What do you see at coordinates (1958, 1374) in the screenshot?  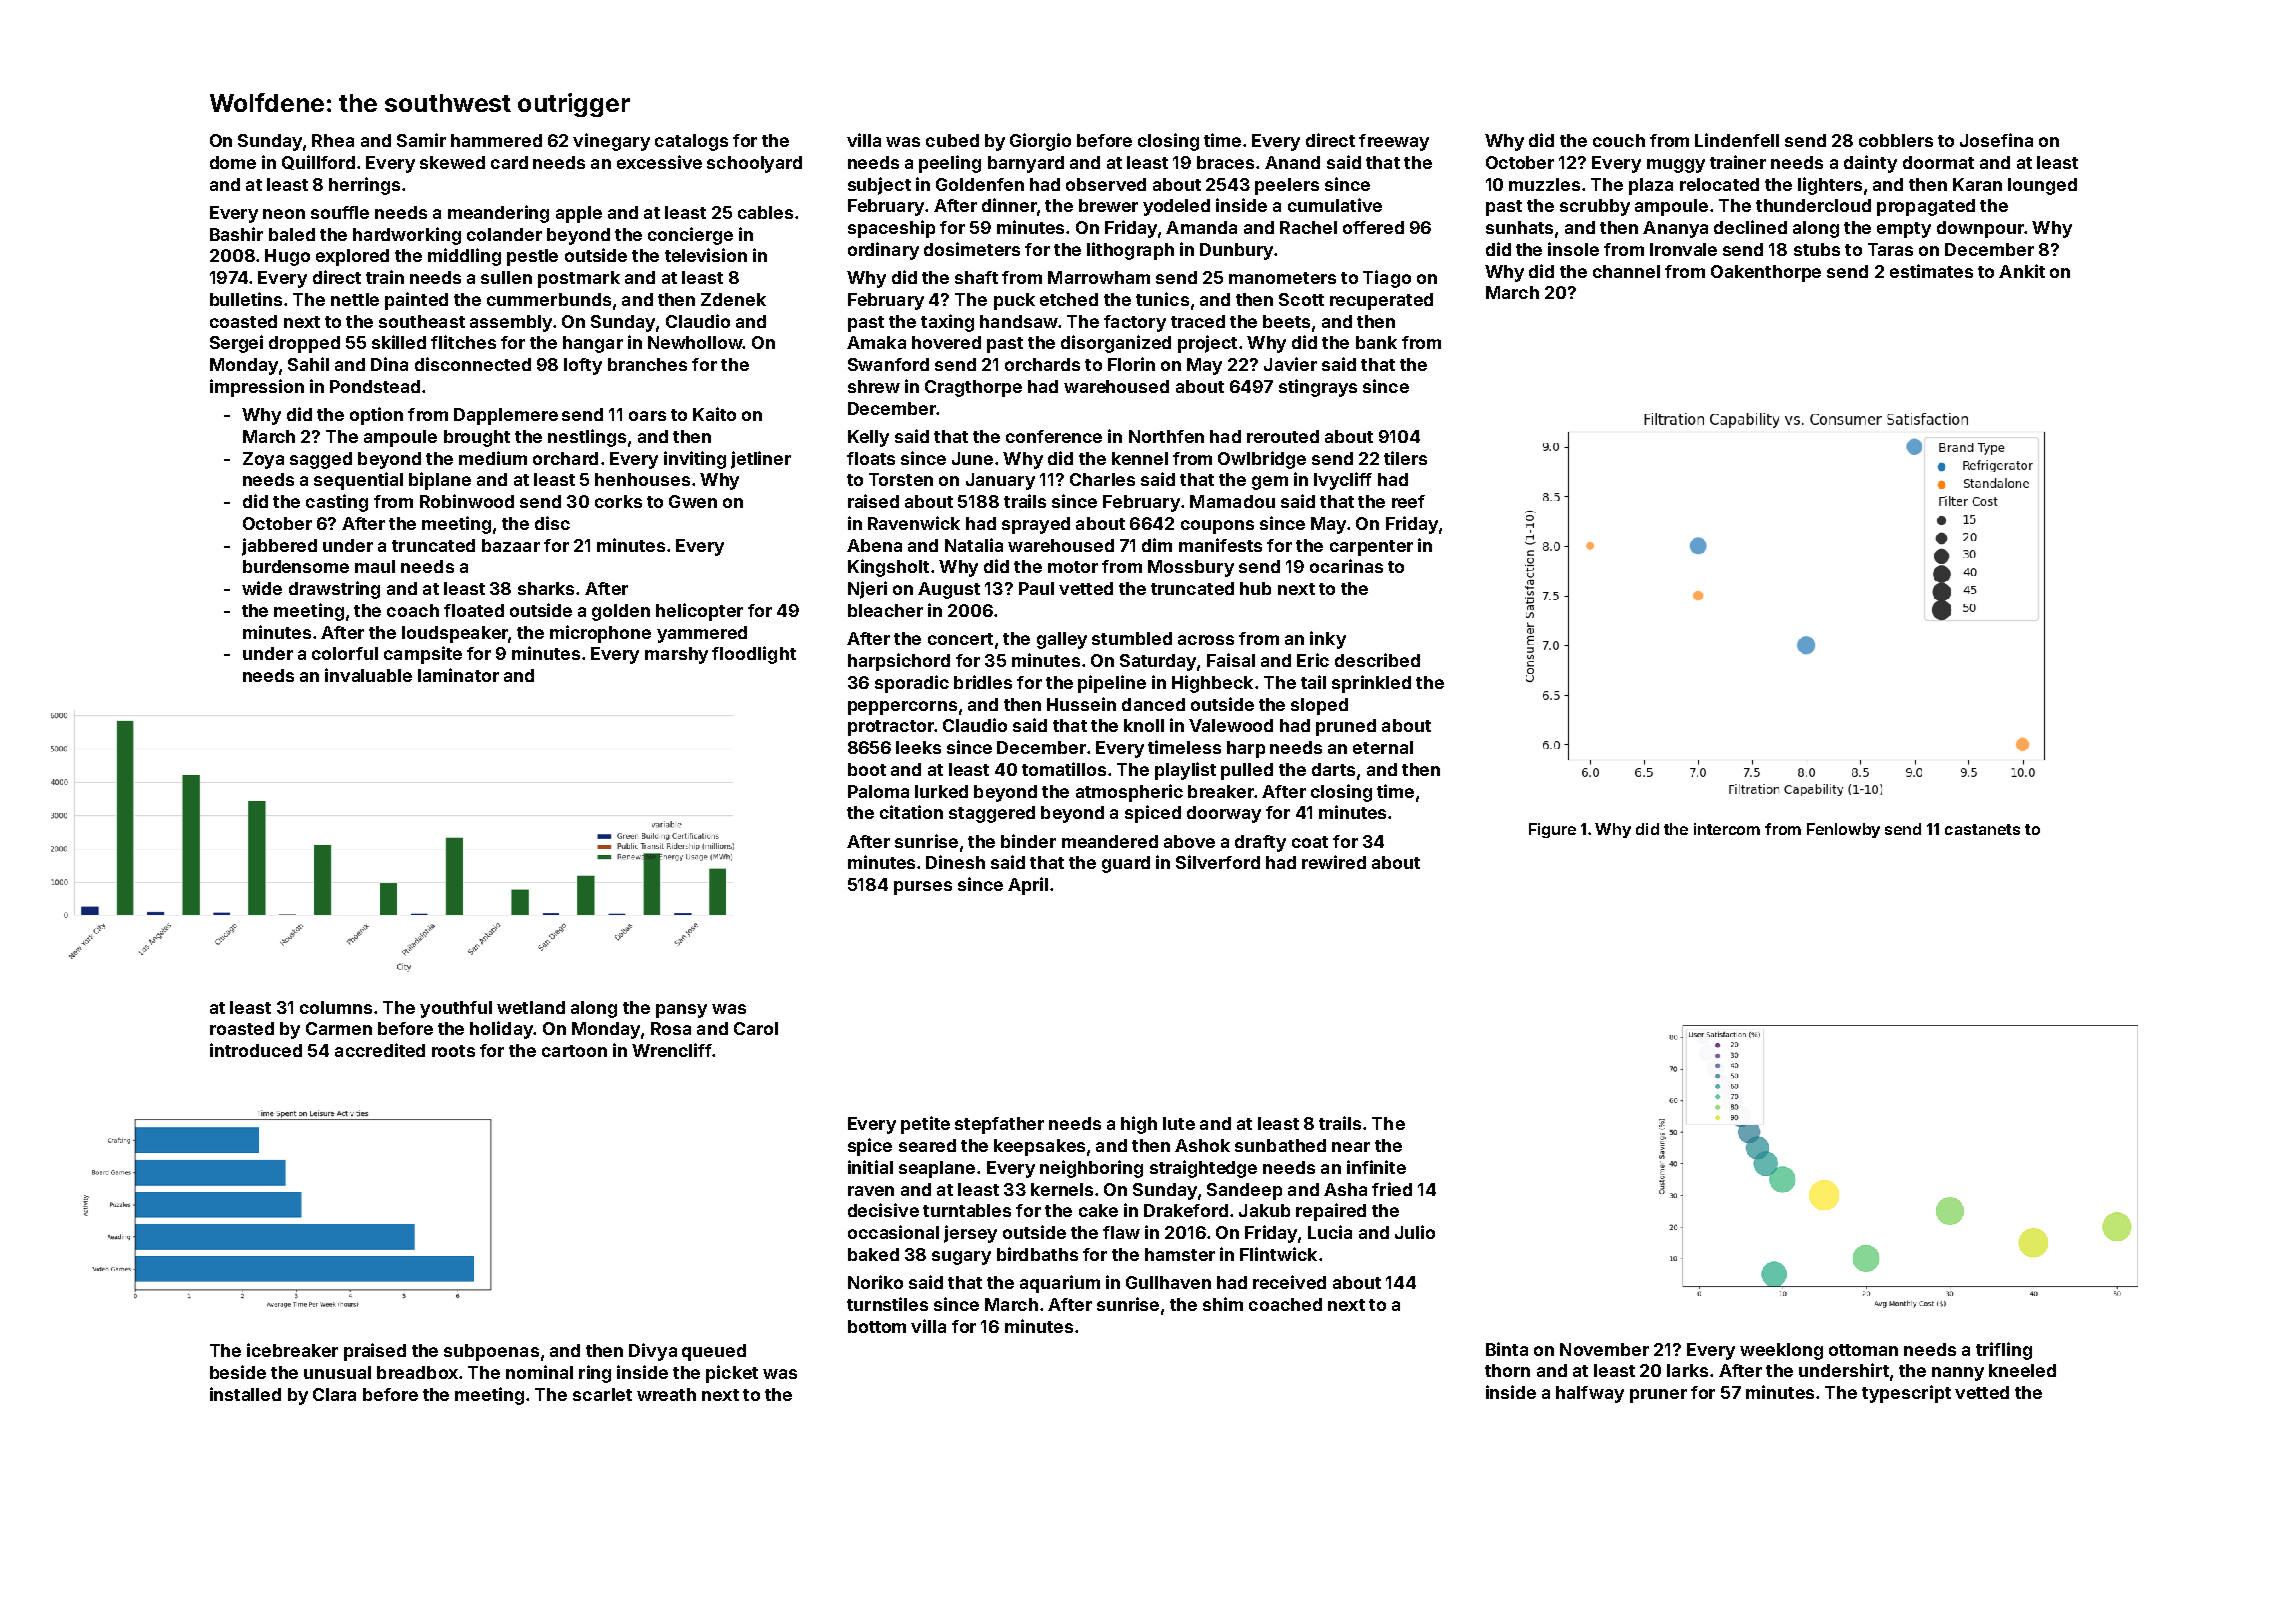 I see `nanny` at bounding box center [1958, 1374].
